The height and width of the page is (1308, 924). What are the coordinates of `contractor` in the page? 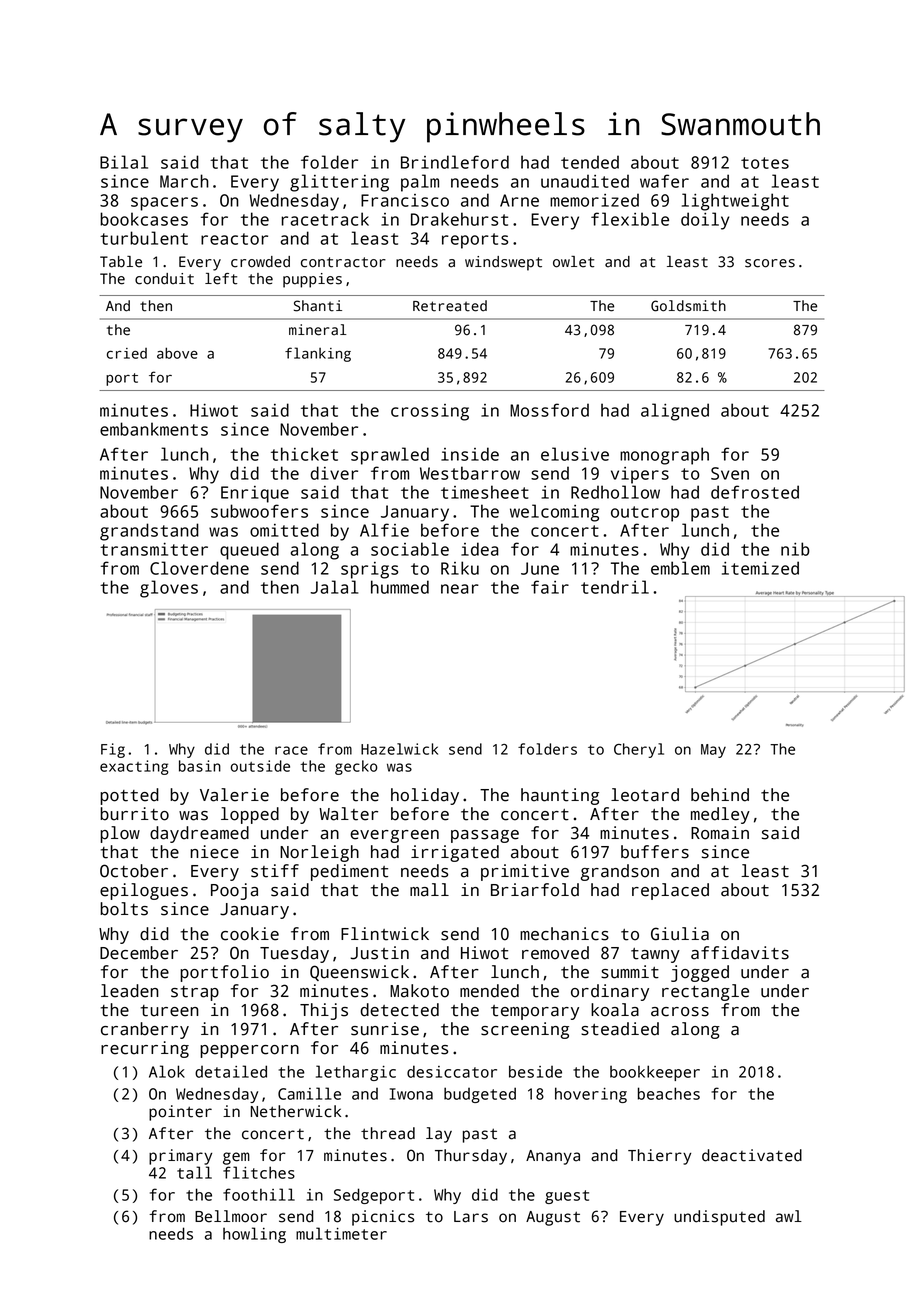 It's located at (343, 262).
